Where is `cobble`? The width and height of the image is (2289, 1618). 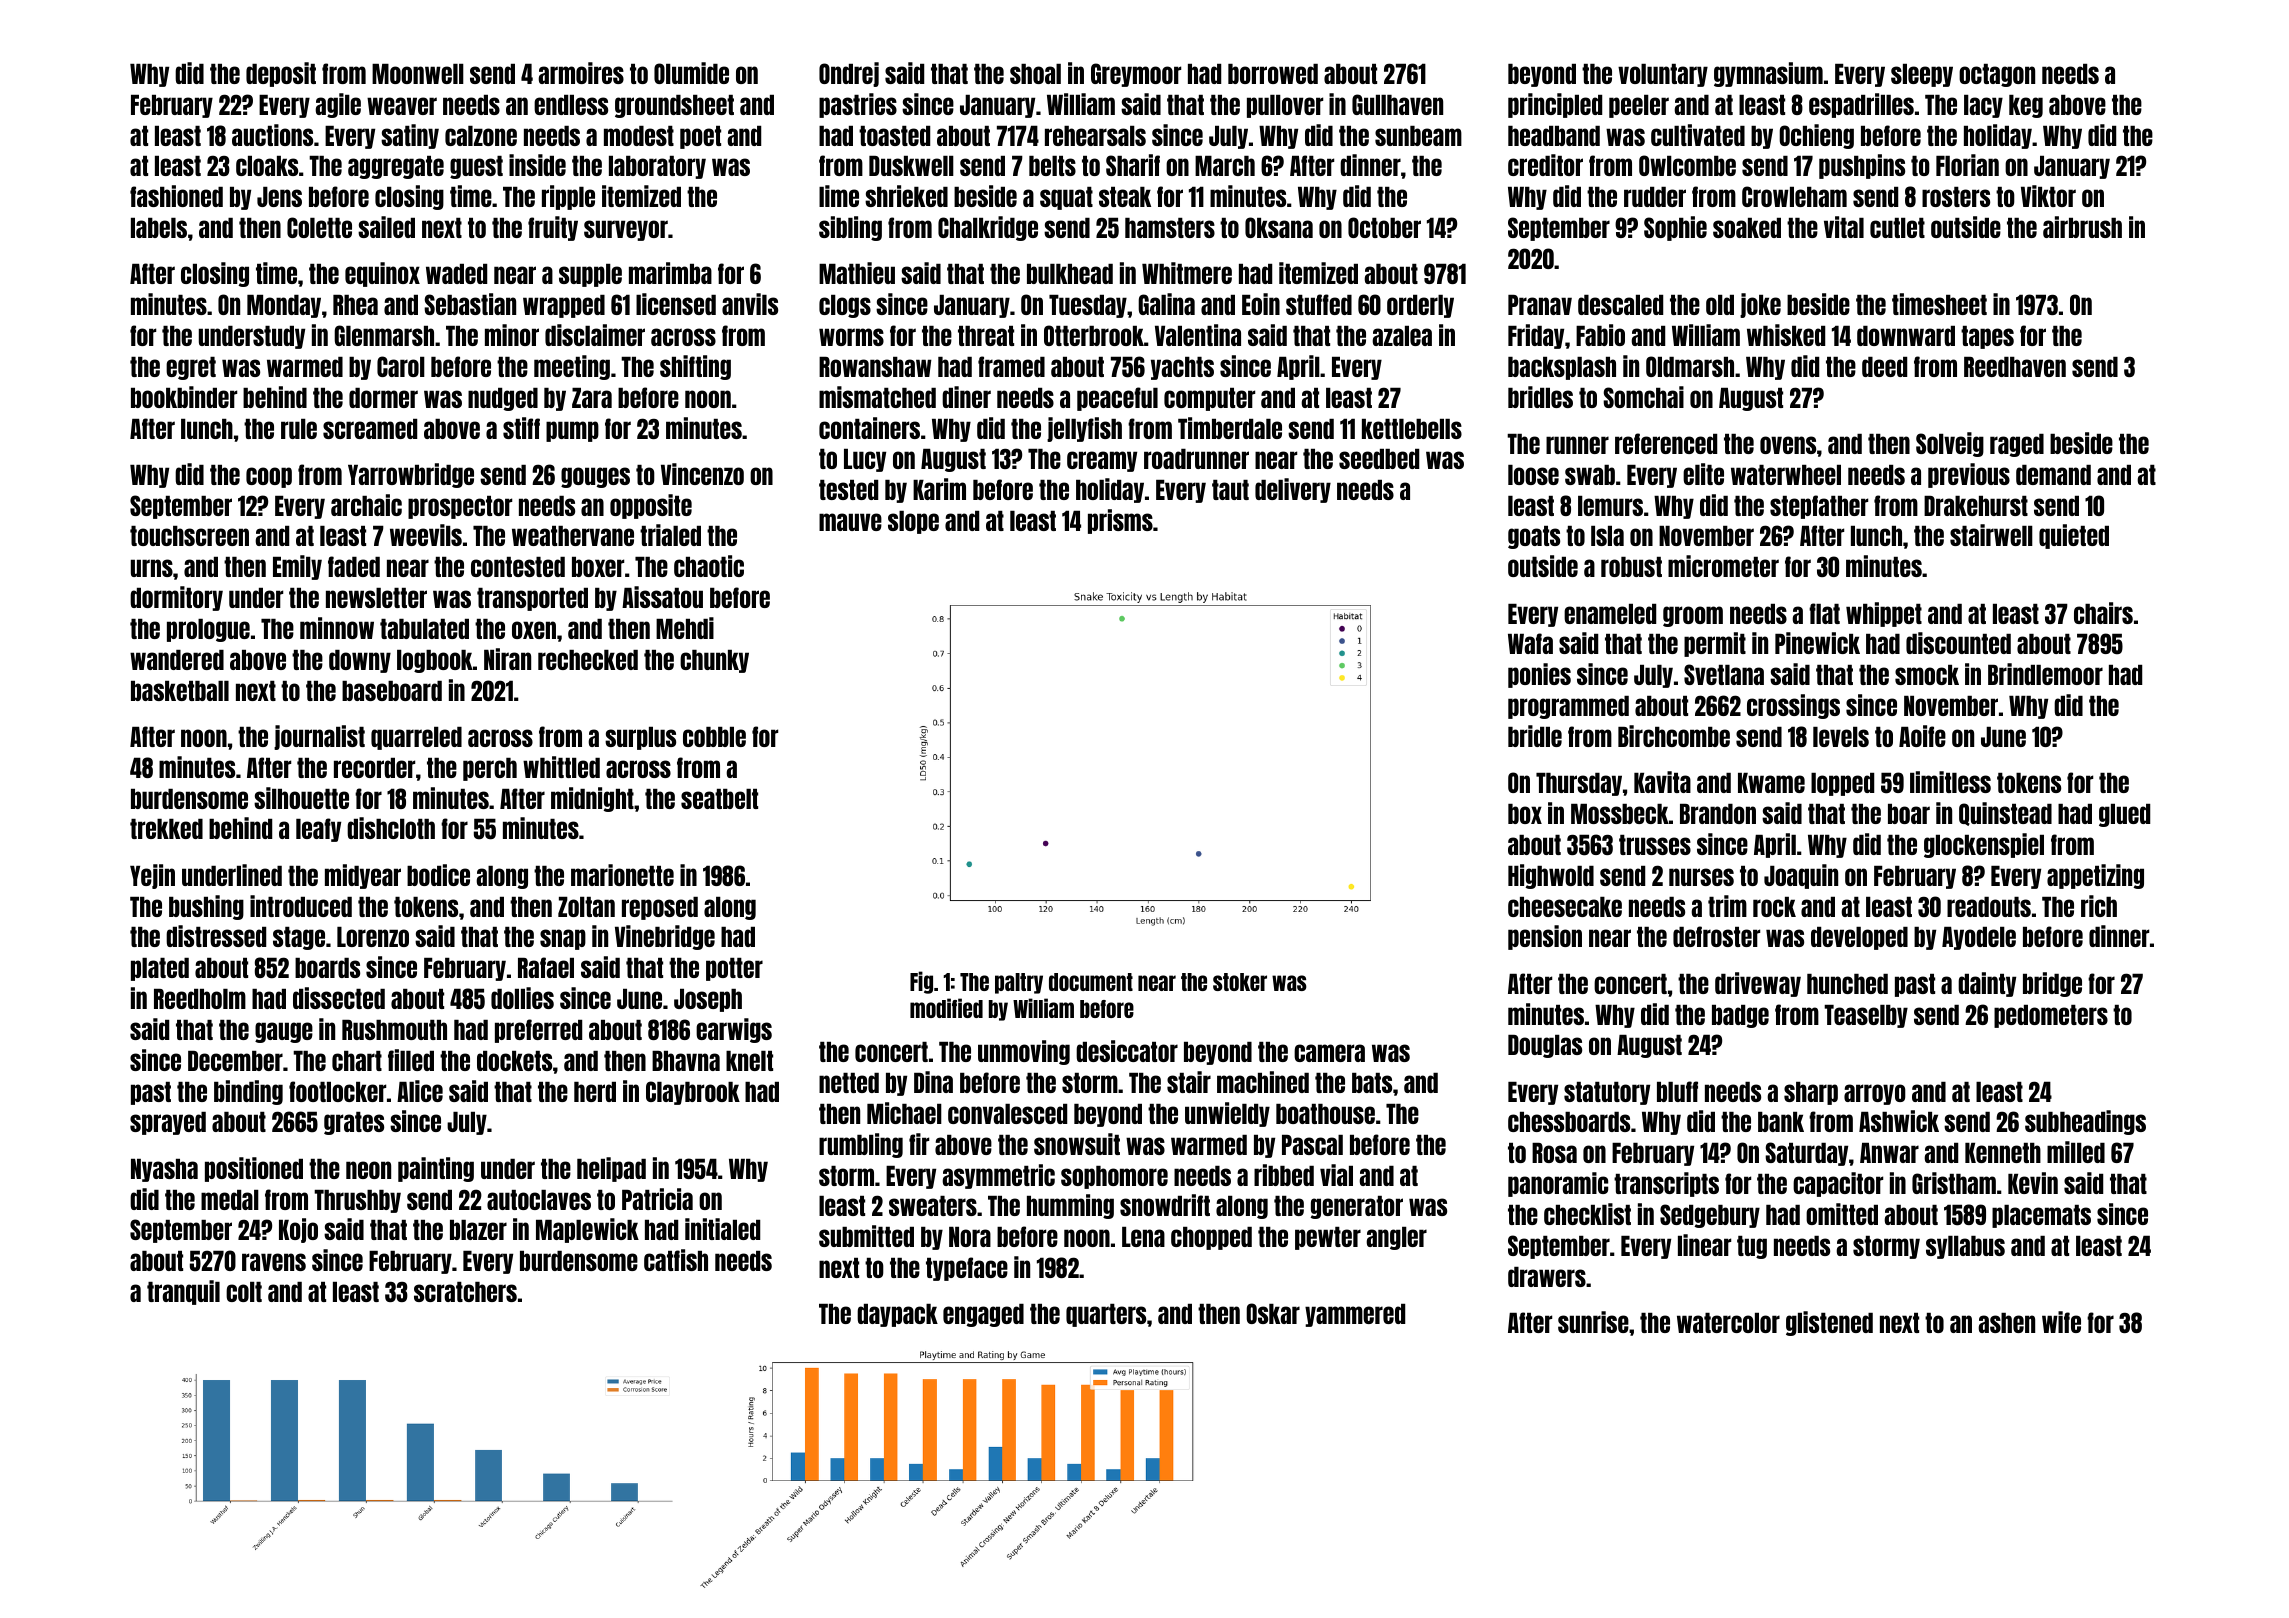
cobble is located at coordinates (714, 737).
